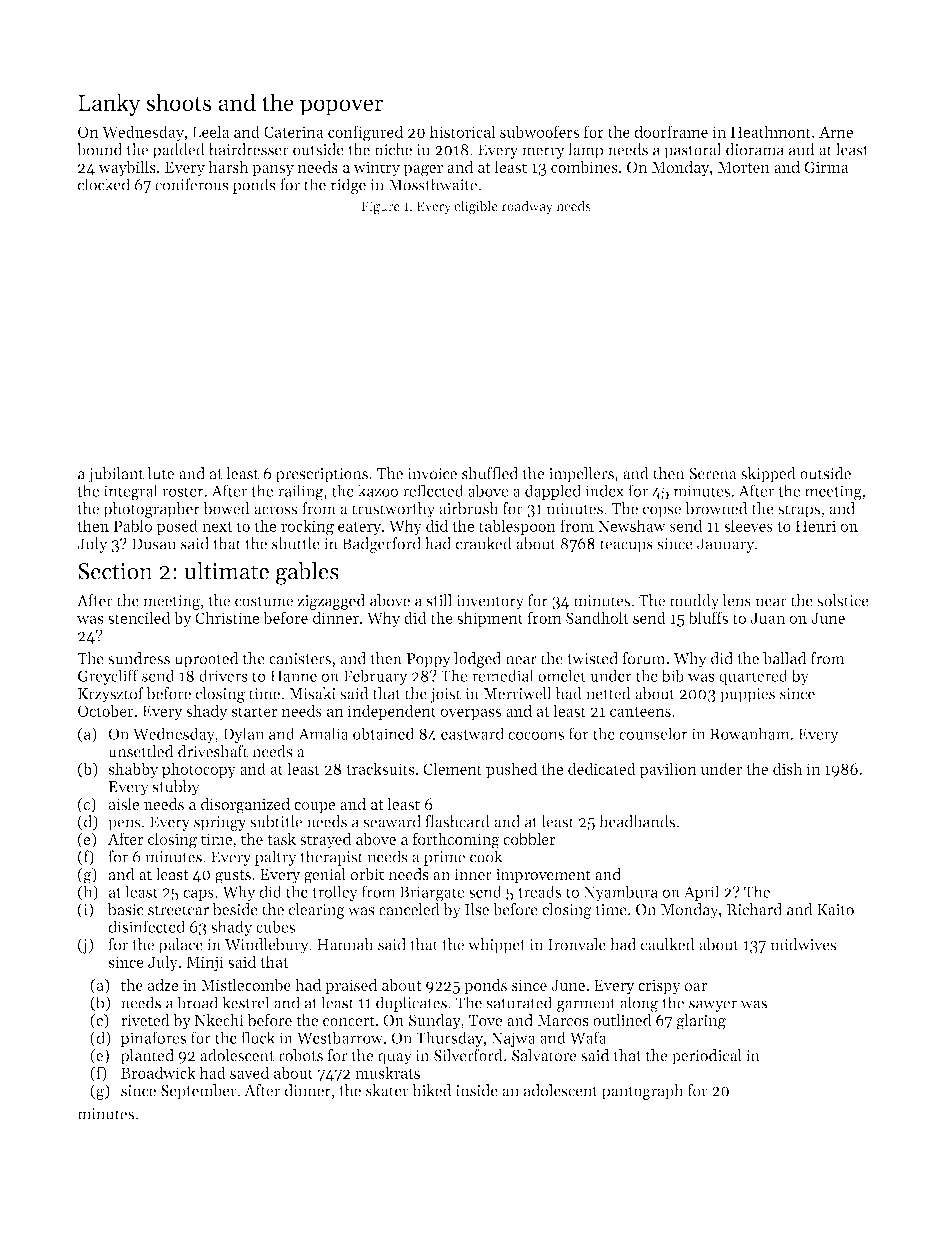  What do you see at coordinates (826, 167) in the document?
I see `Girma` at bounding box center [826, 167].
